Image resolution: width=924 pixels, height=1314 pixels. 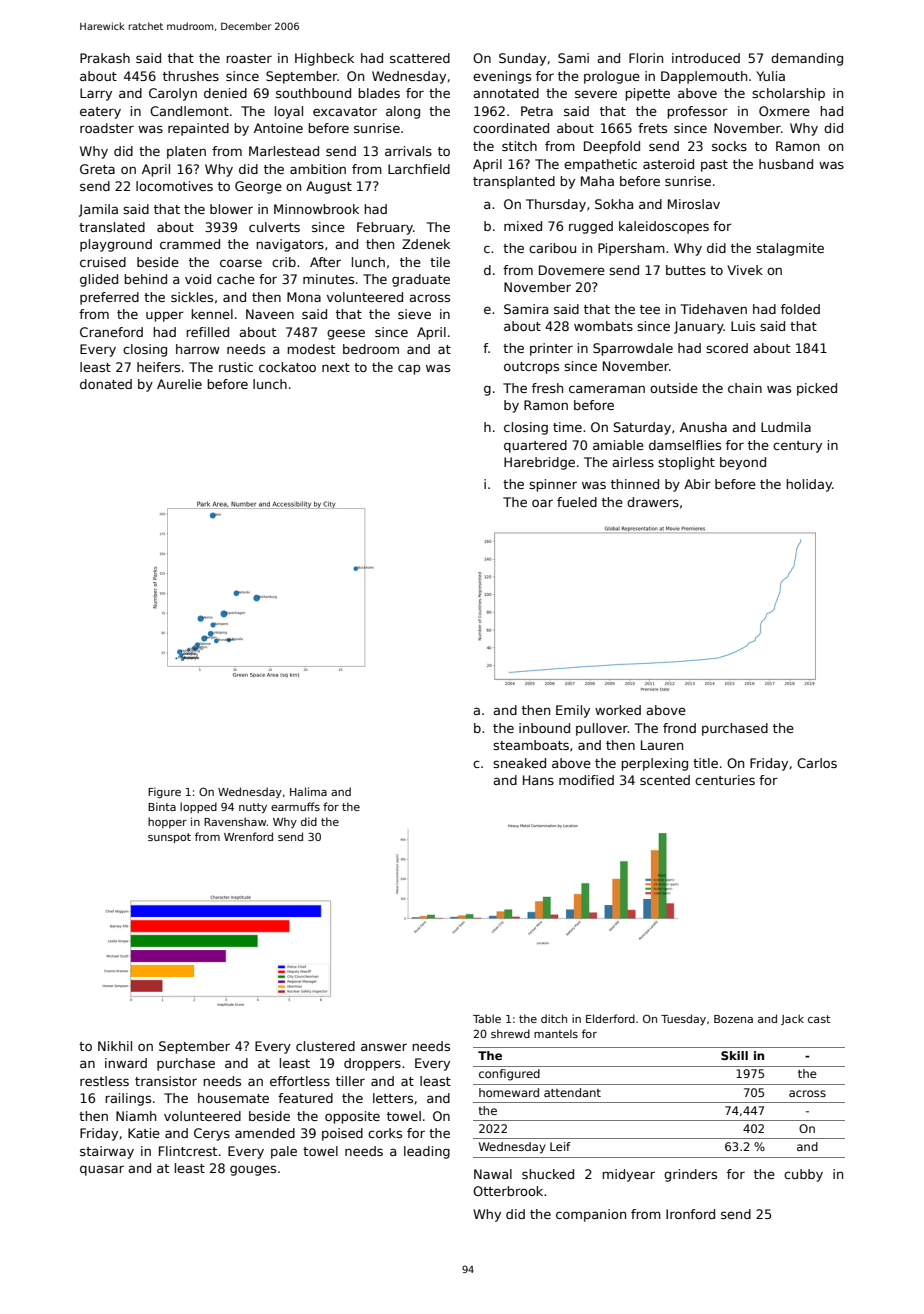 I want to click on Jamila, so click(x=98, y=210).
